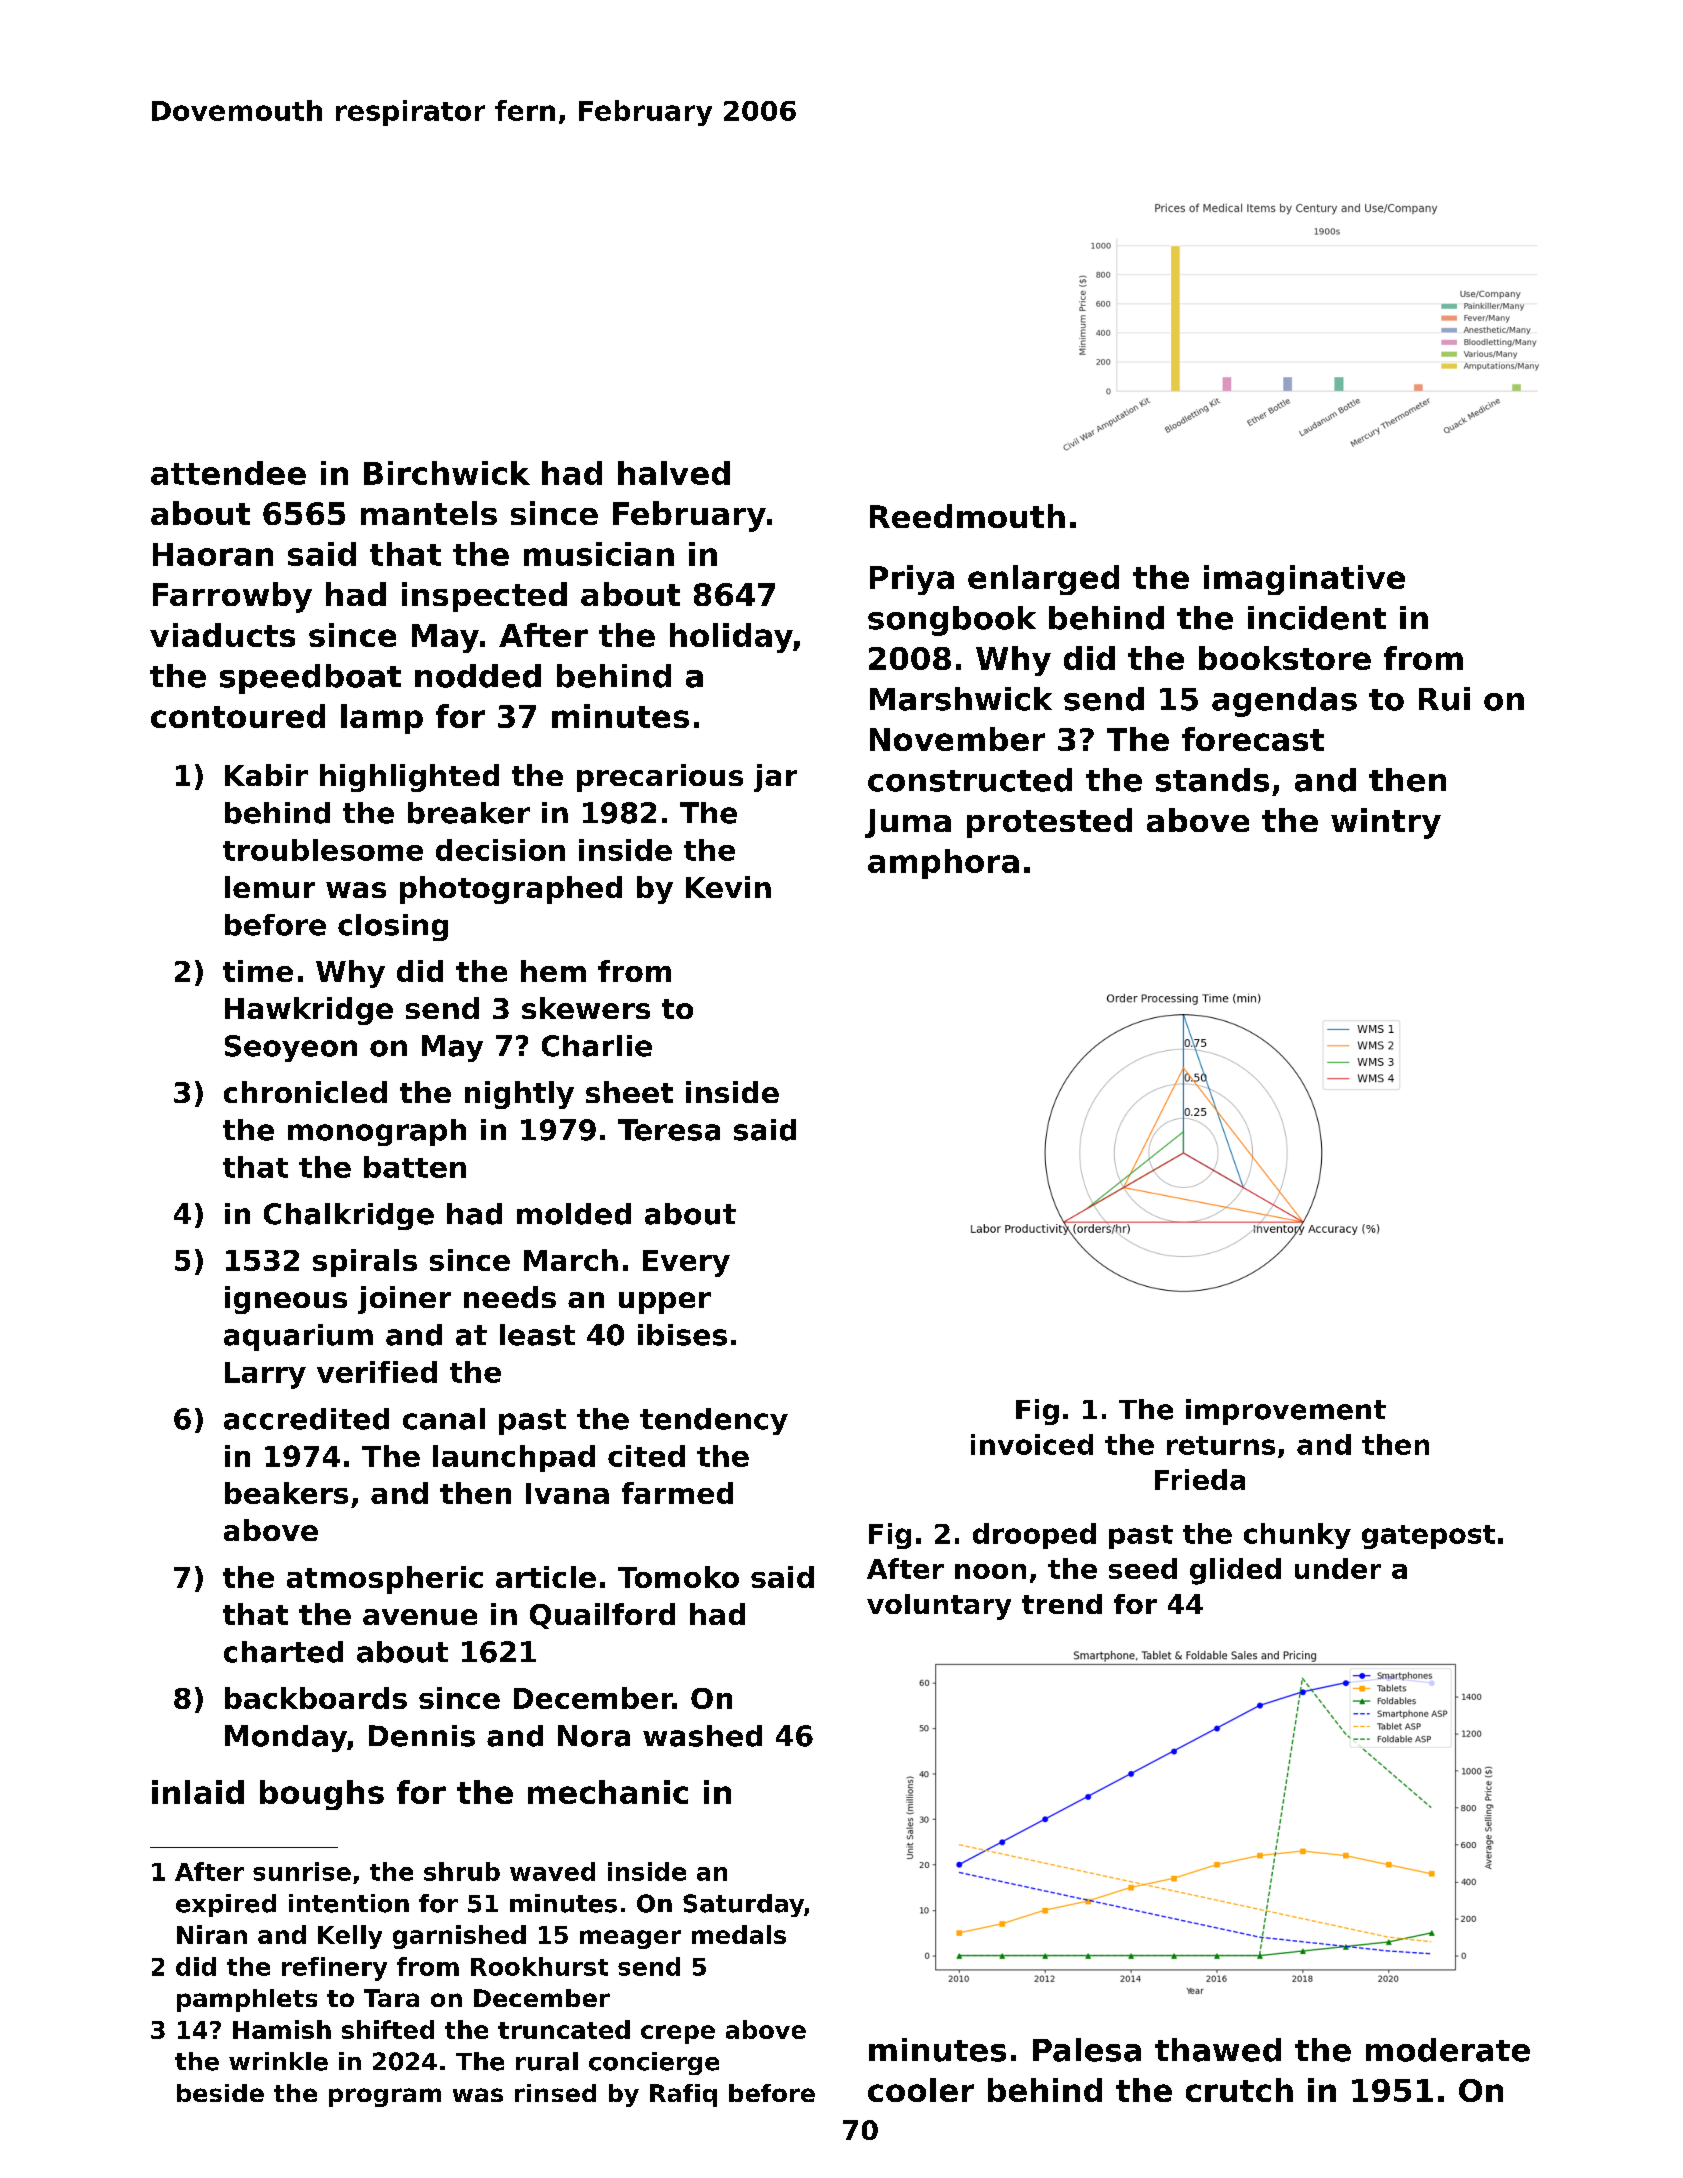  Describe the element at coordinates (594, 1736) in the page. I see `Nora` at that location.
